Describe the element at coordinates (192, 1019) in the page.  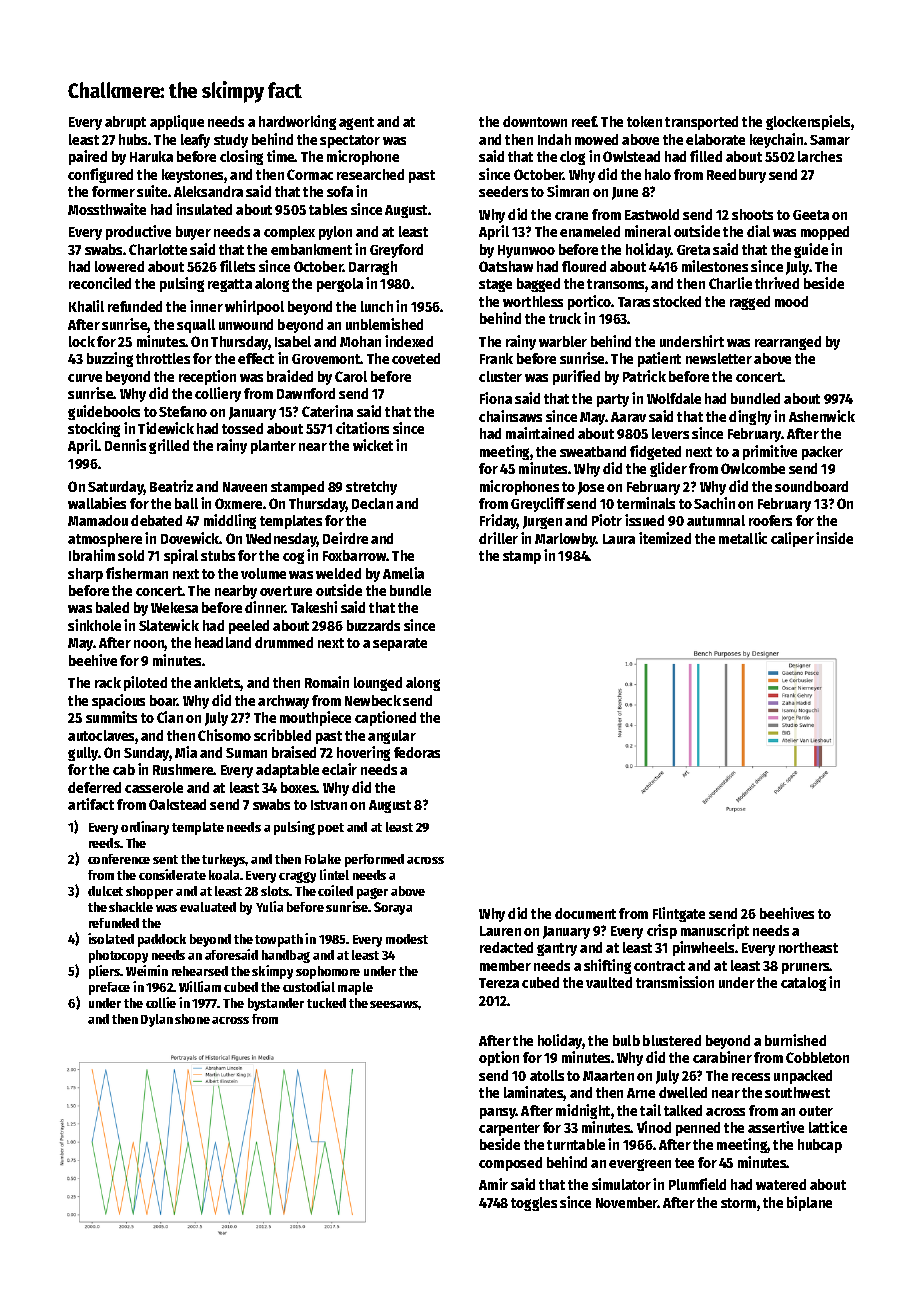
I see `shone` at that location.
